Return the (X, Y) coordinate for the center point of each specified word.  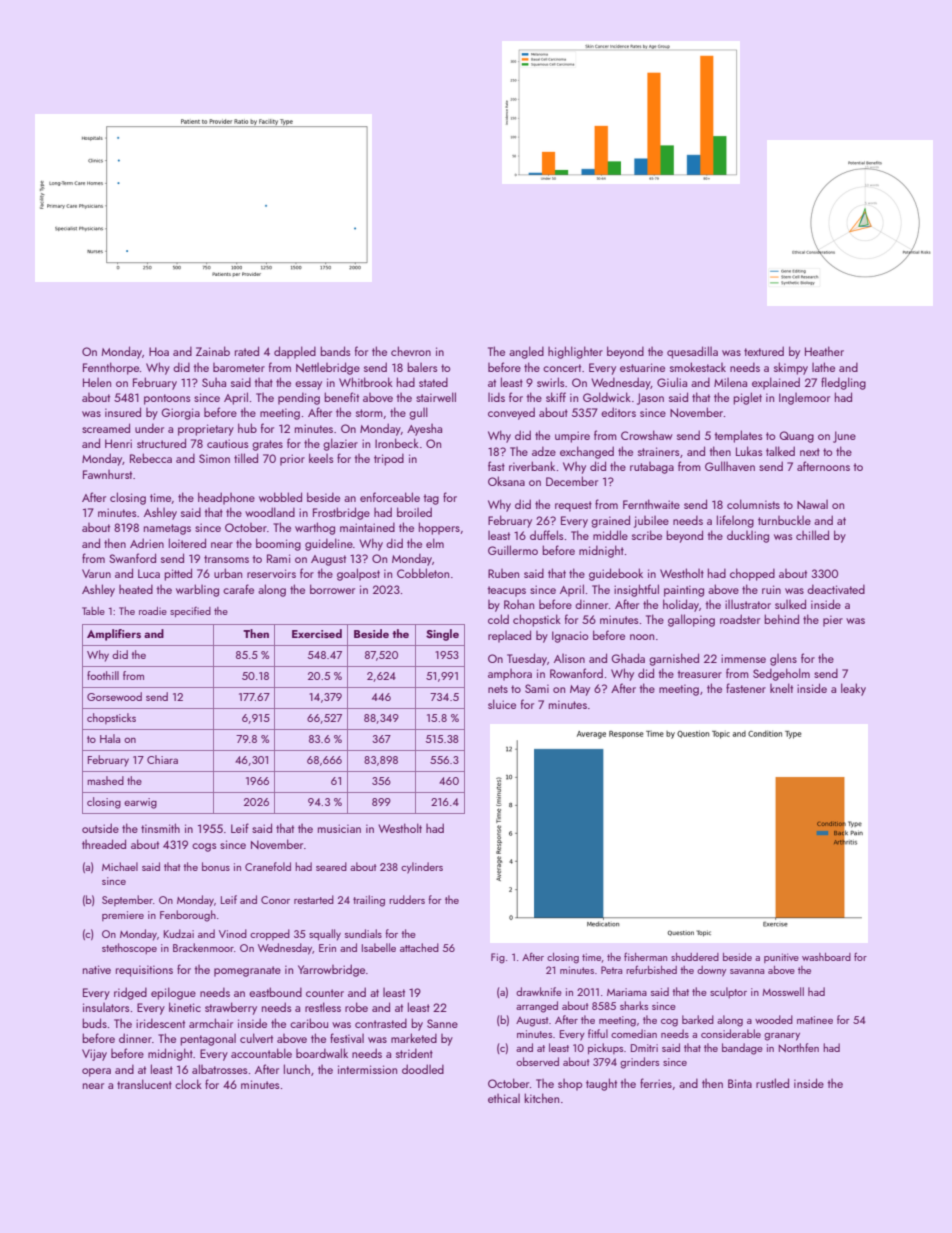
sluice (502, 704)
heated (136, 589)
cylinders (422, 868)
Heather (824, 351)
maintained (367, 527)
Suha (214, 382)
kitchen (541, 1098)
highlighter (575, 352)
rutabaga (652, 468)
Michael (120, 866)
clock (188, 1084)
